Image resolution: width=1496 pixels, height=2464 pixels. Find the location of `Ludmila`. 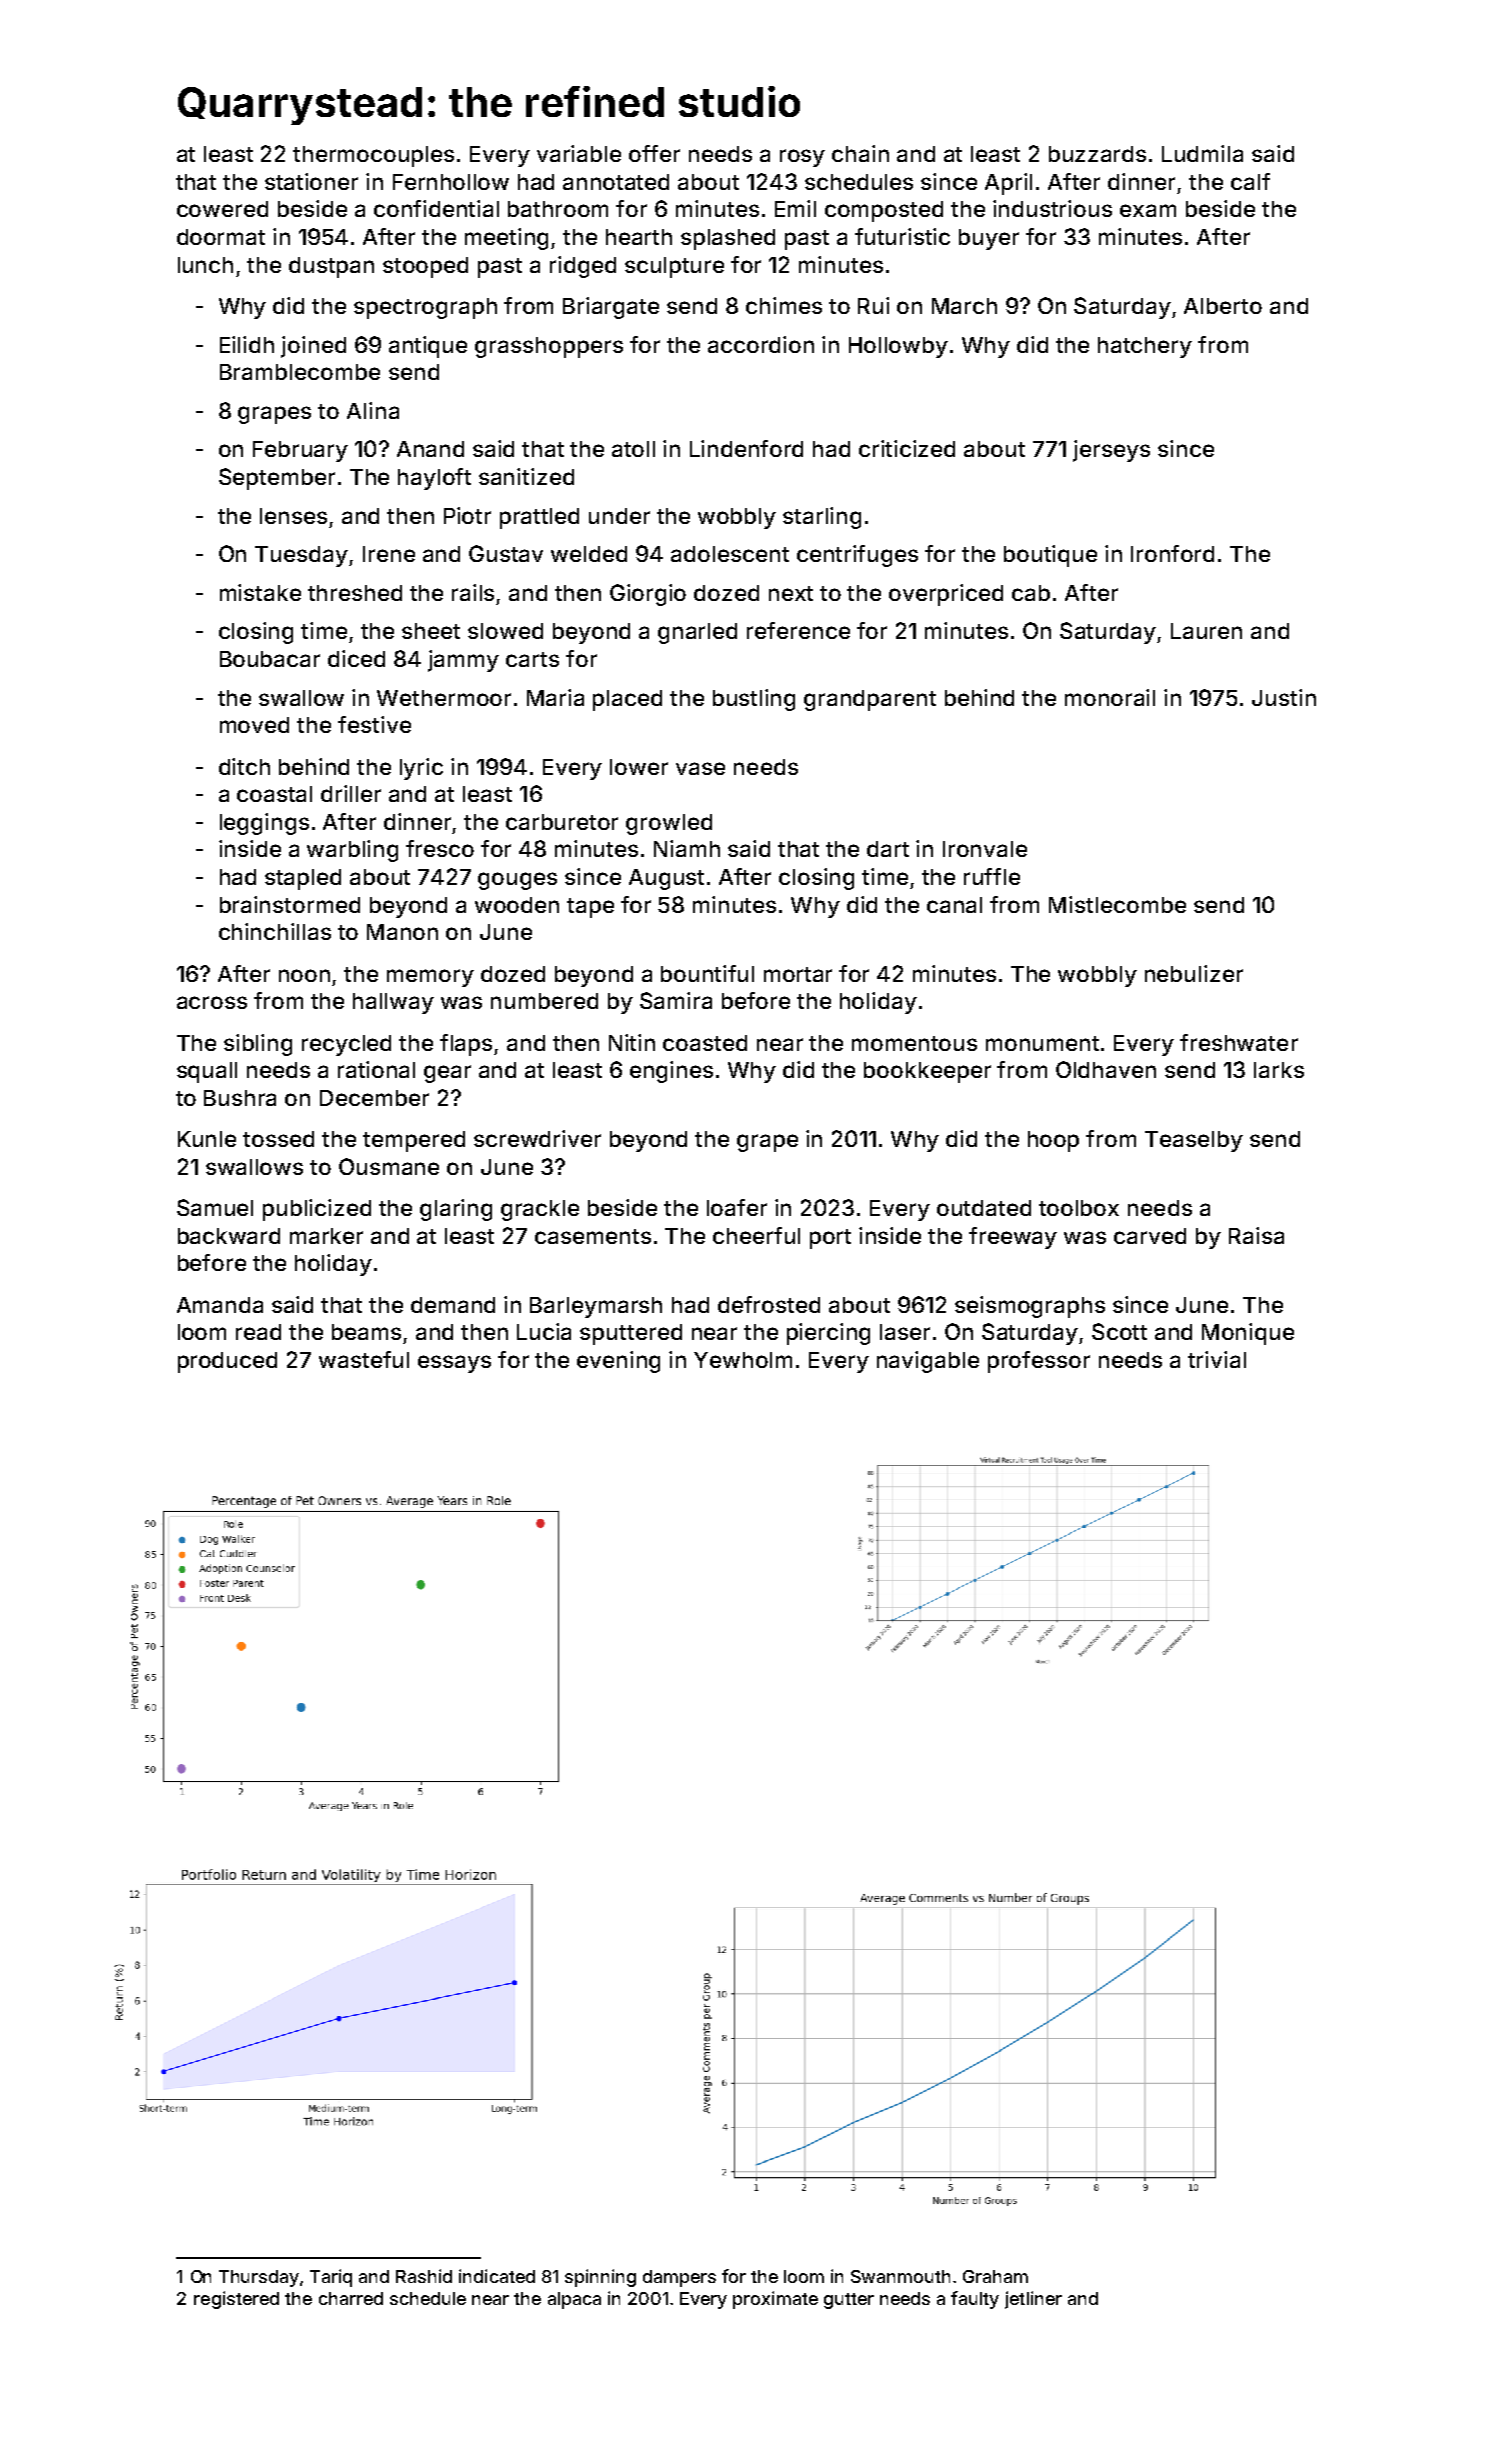

Ludmila is located at coordinates (1202, 153).
